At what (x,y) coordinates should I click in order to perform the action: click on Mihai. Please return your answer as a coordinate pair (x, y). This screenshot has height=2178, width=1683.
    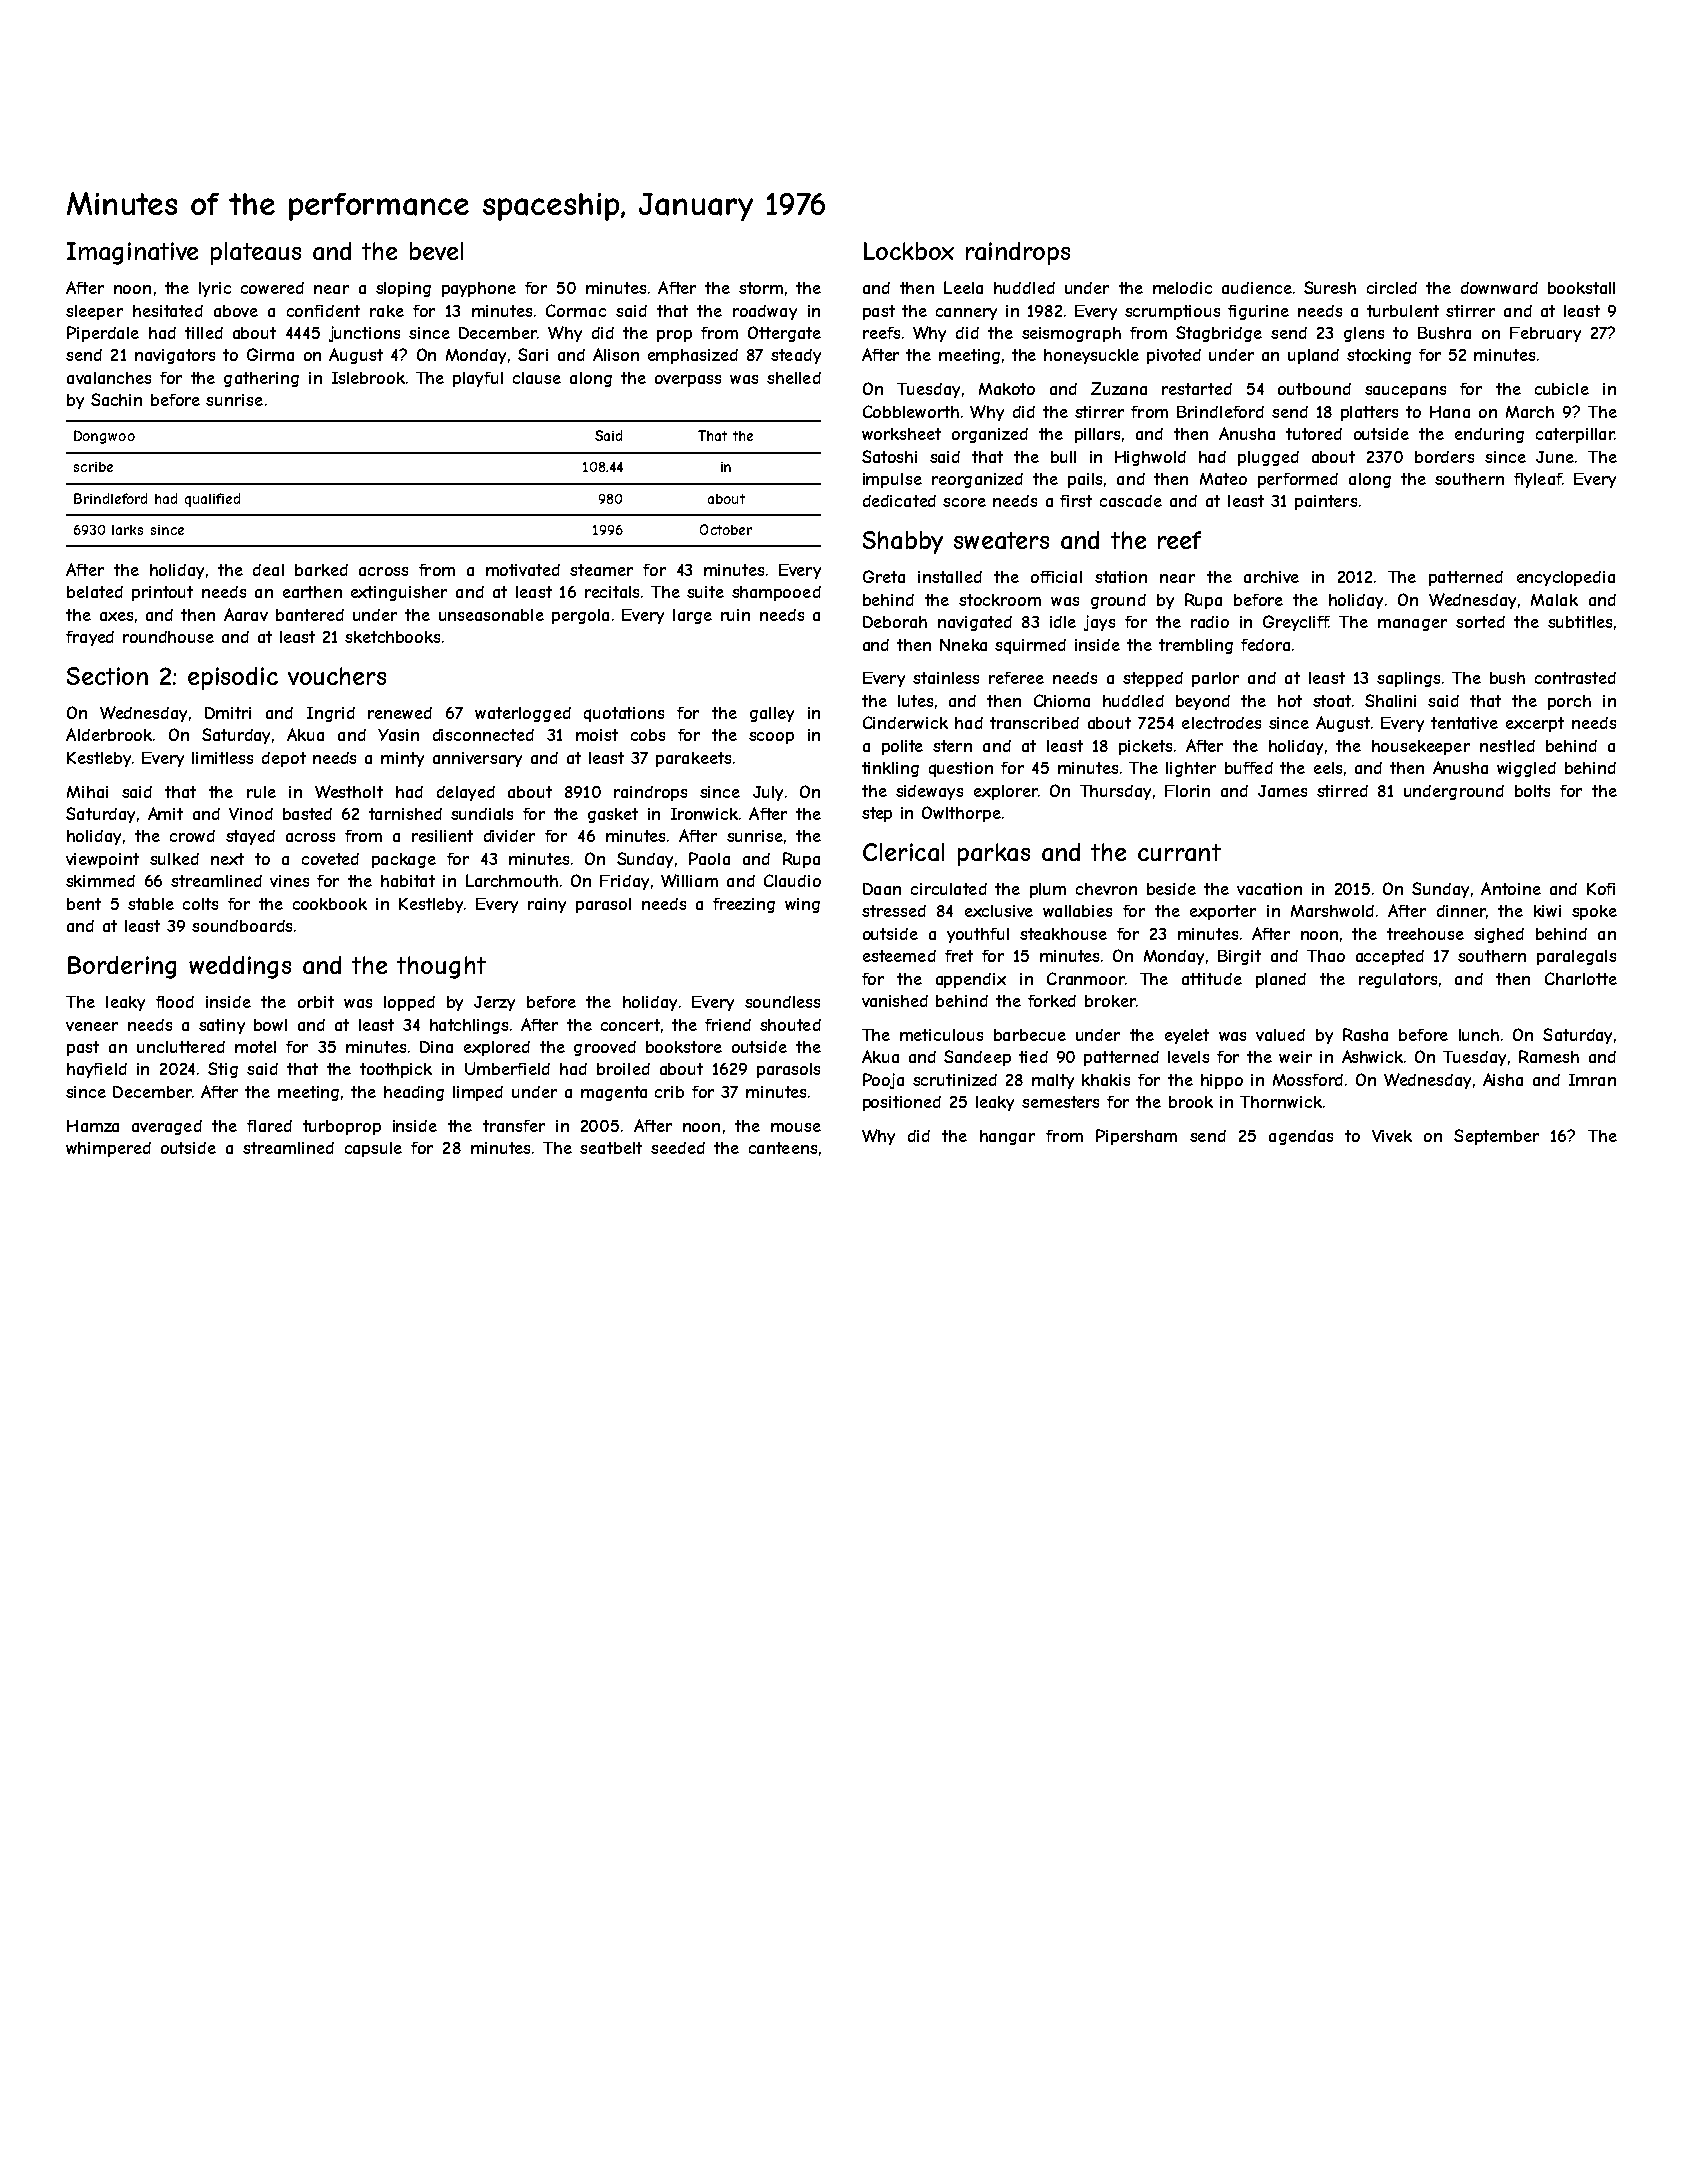
    Looking at the image, I should click on (87, 792).
